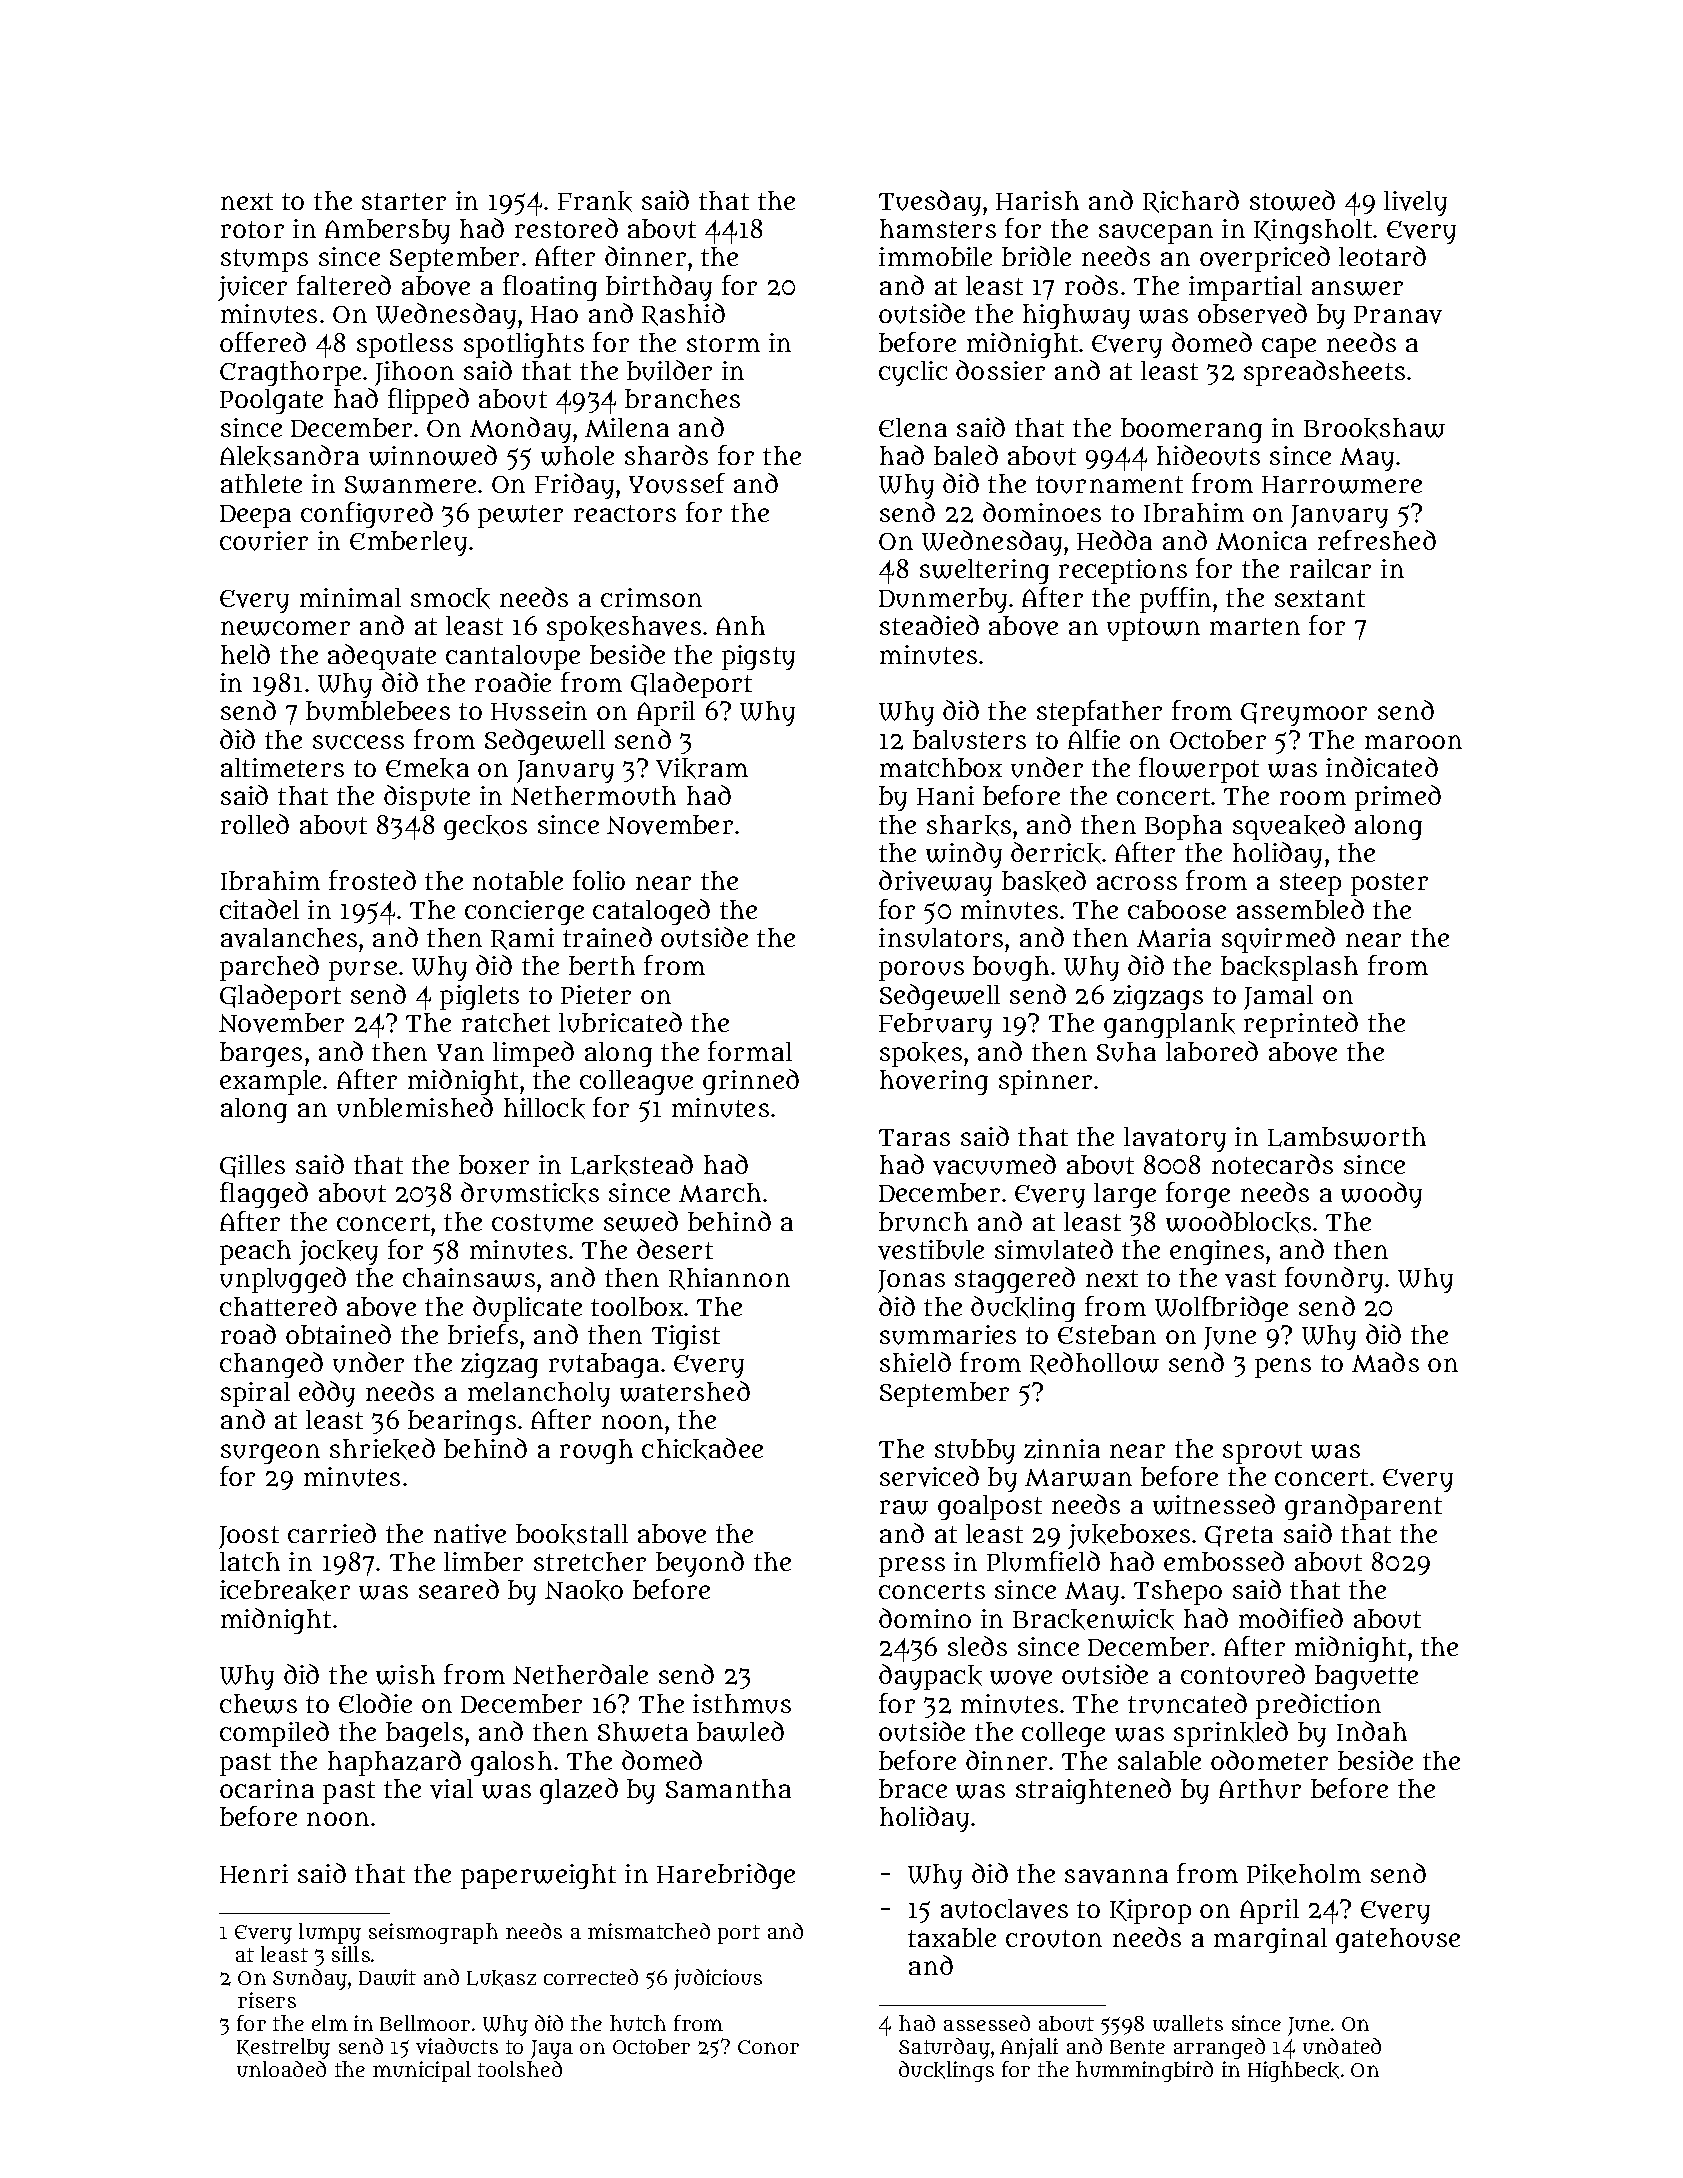 This document has height=2178, width=1683. I want to click on Anh, so click(740, 625).
